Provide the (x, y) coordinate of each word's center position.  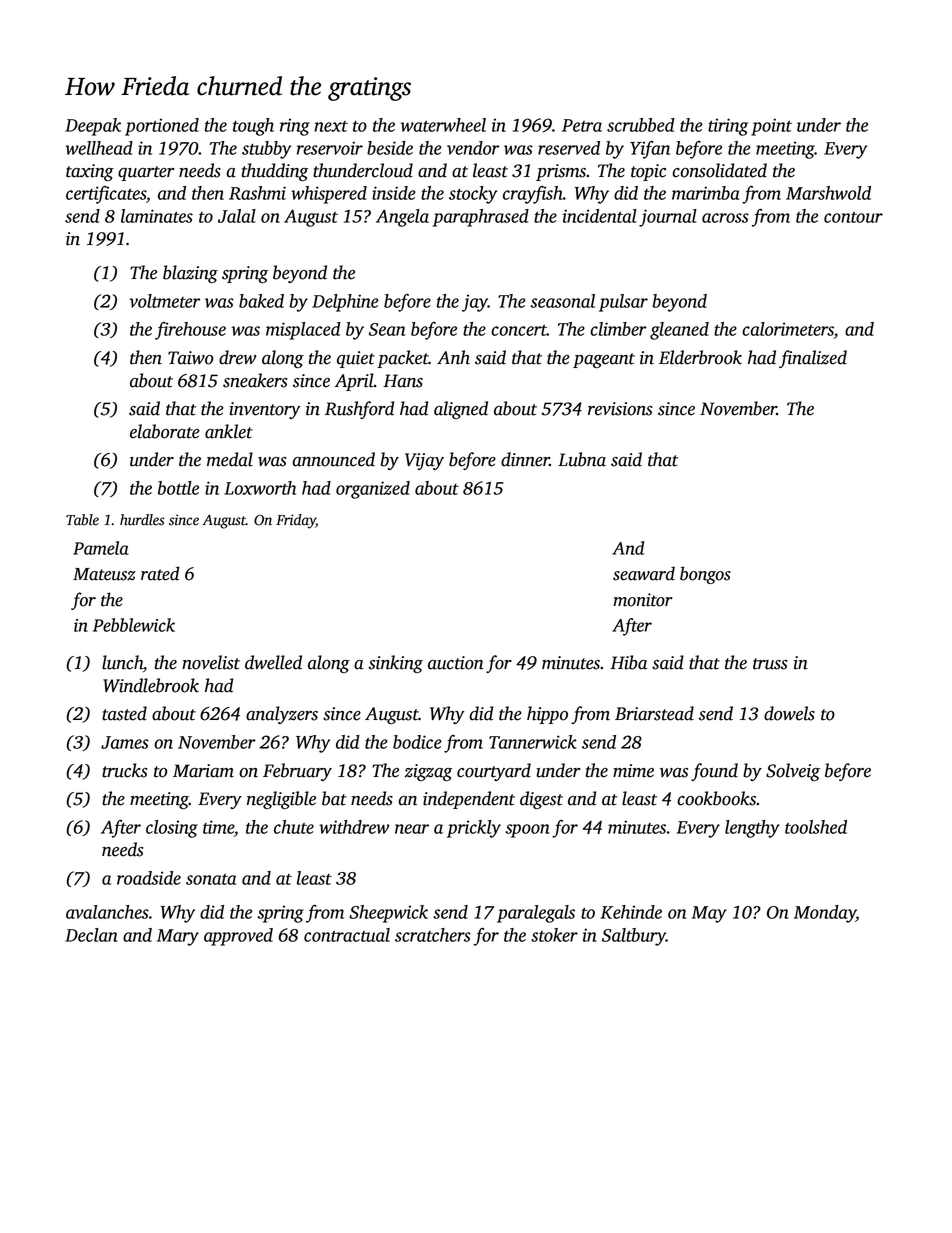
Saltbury (634, 937)
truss (770, 664)
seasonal (563, 301)
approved (238, 937)
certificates (106, 195)
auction (456, 663)
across (725, 218)
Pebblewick (134, 625)
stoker (554, 935)
